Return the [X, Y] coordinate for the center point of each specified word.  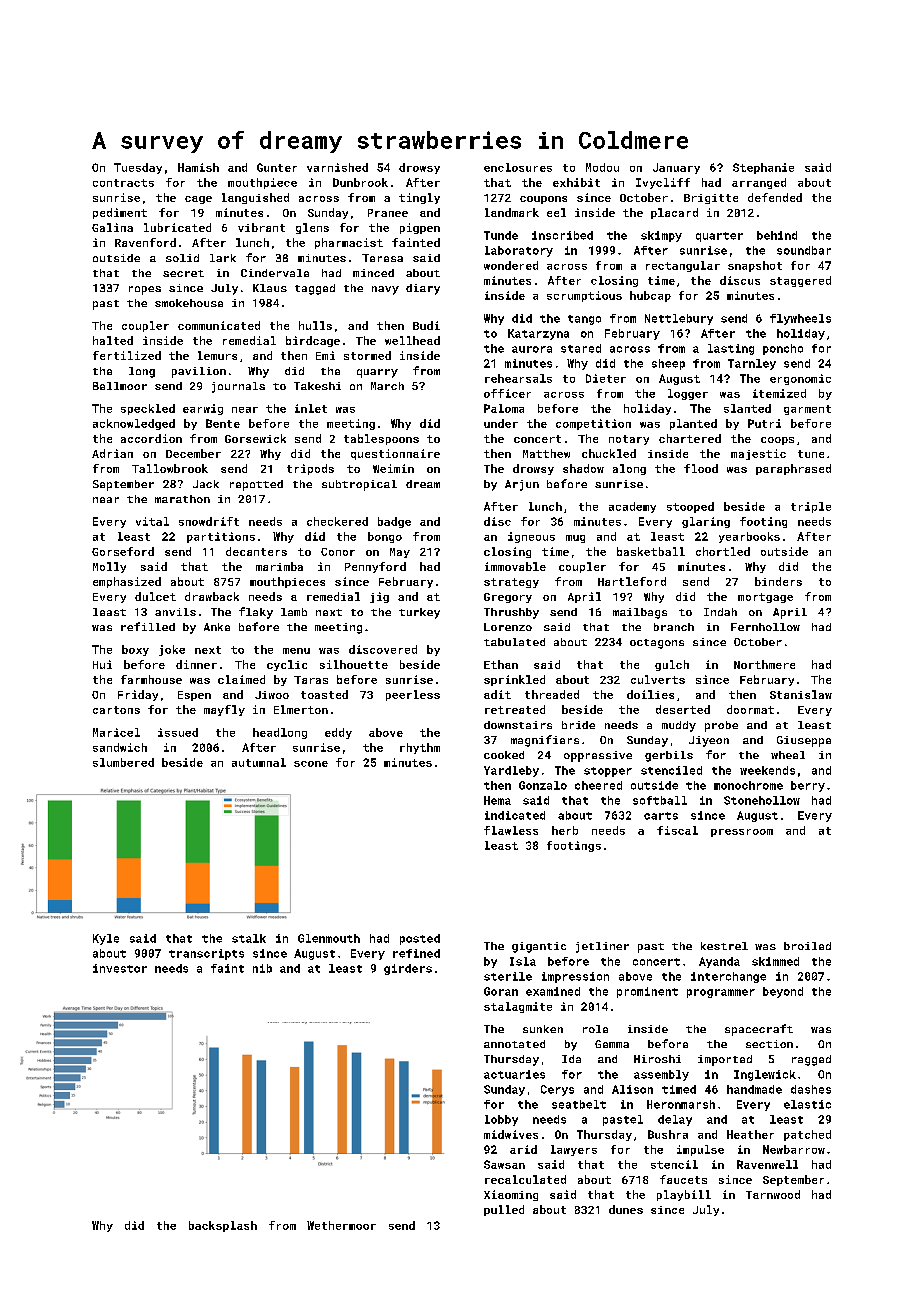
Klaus [270, 288]
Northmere [764, 664]
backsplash [223, 1226]
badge [394, 522]
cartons [116, 710]
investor [120, 968]
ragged [811, 1060]
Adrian [112, 453]
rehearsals [518, 378]
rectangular [683, 266]
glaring [706, 522]
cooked [504, 755]
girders [408, 969]
